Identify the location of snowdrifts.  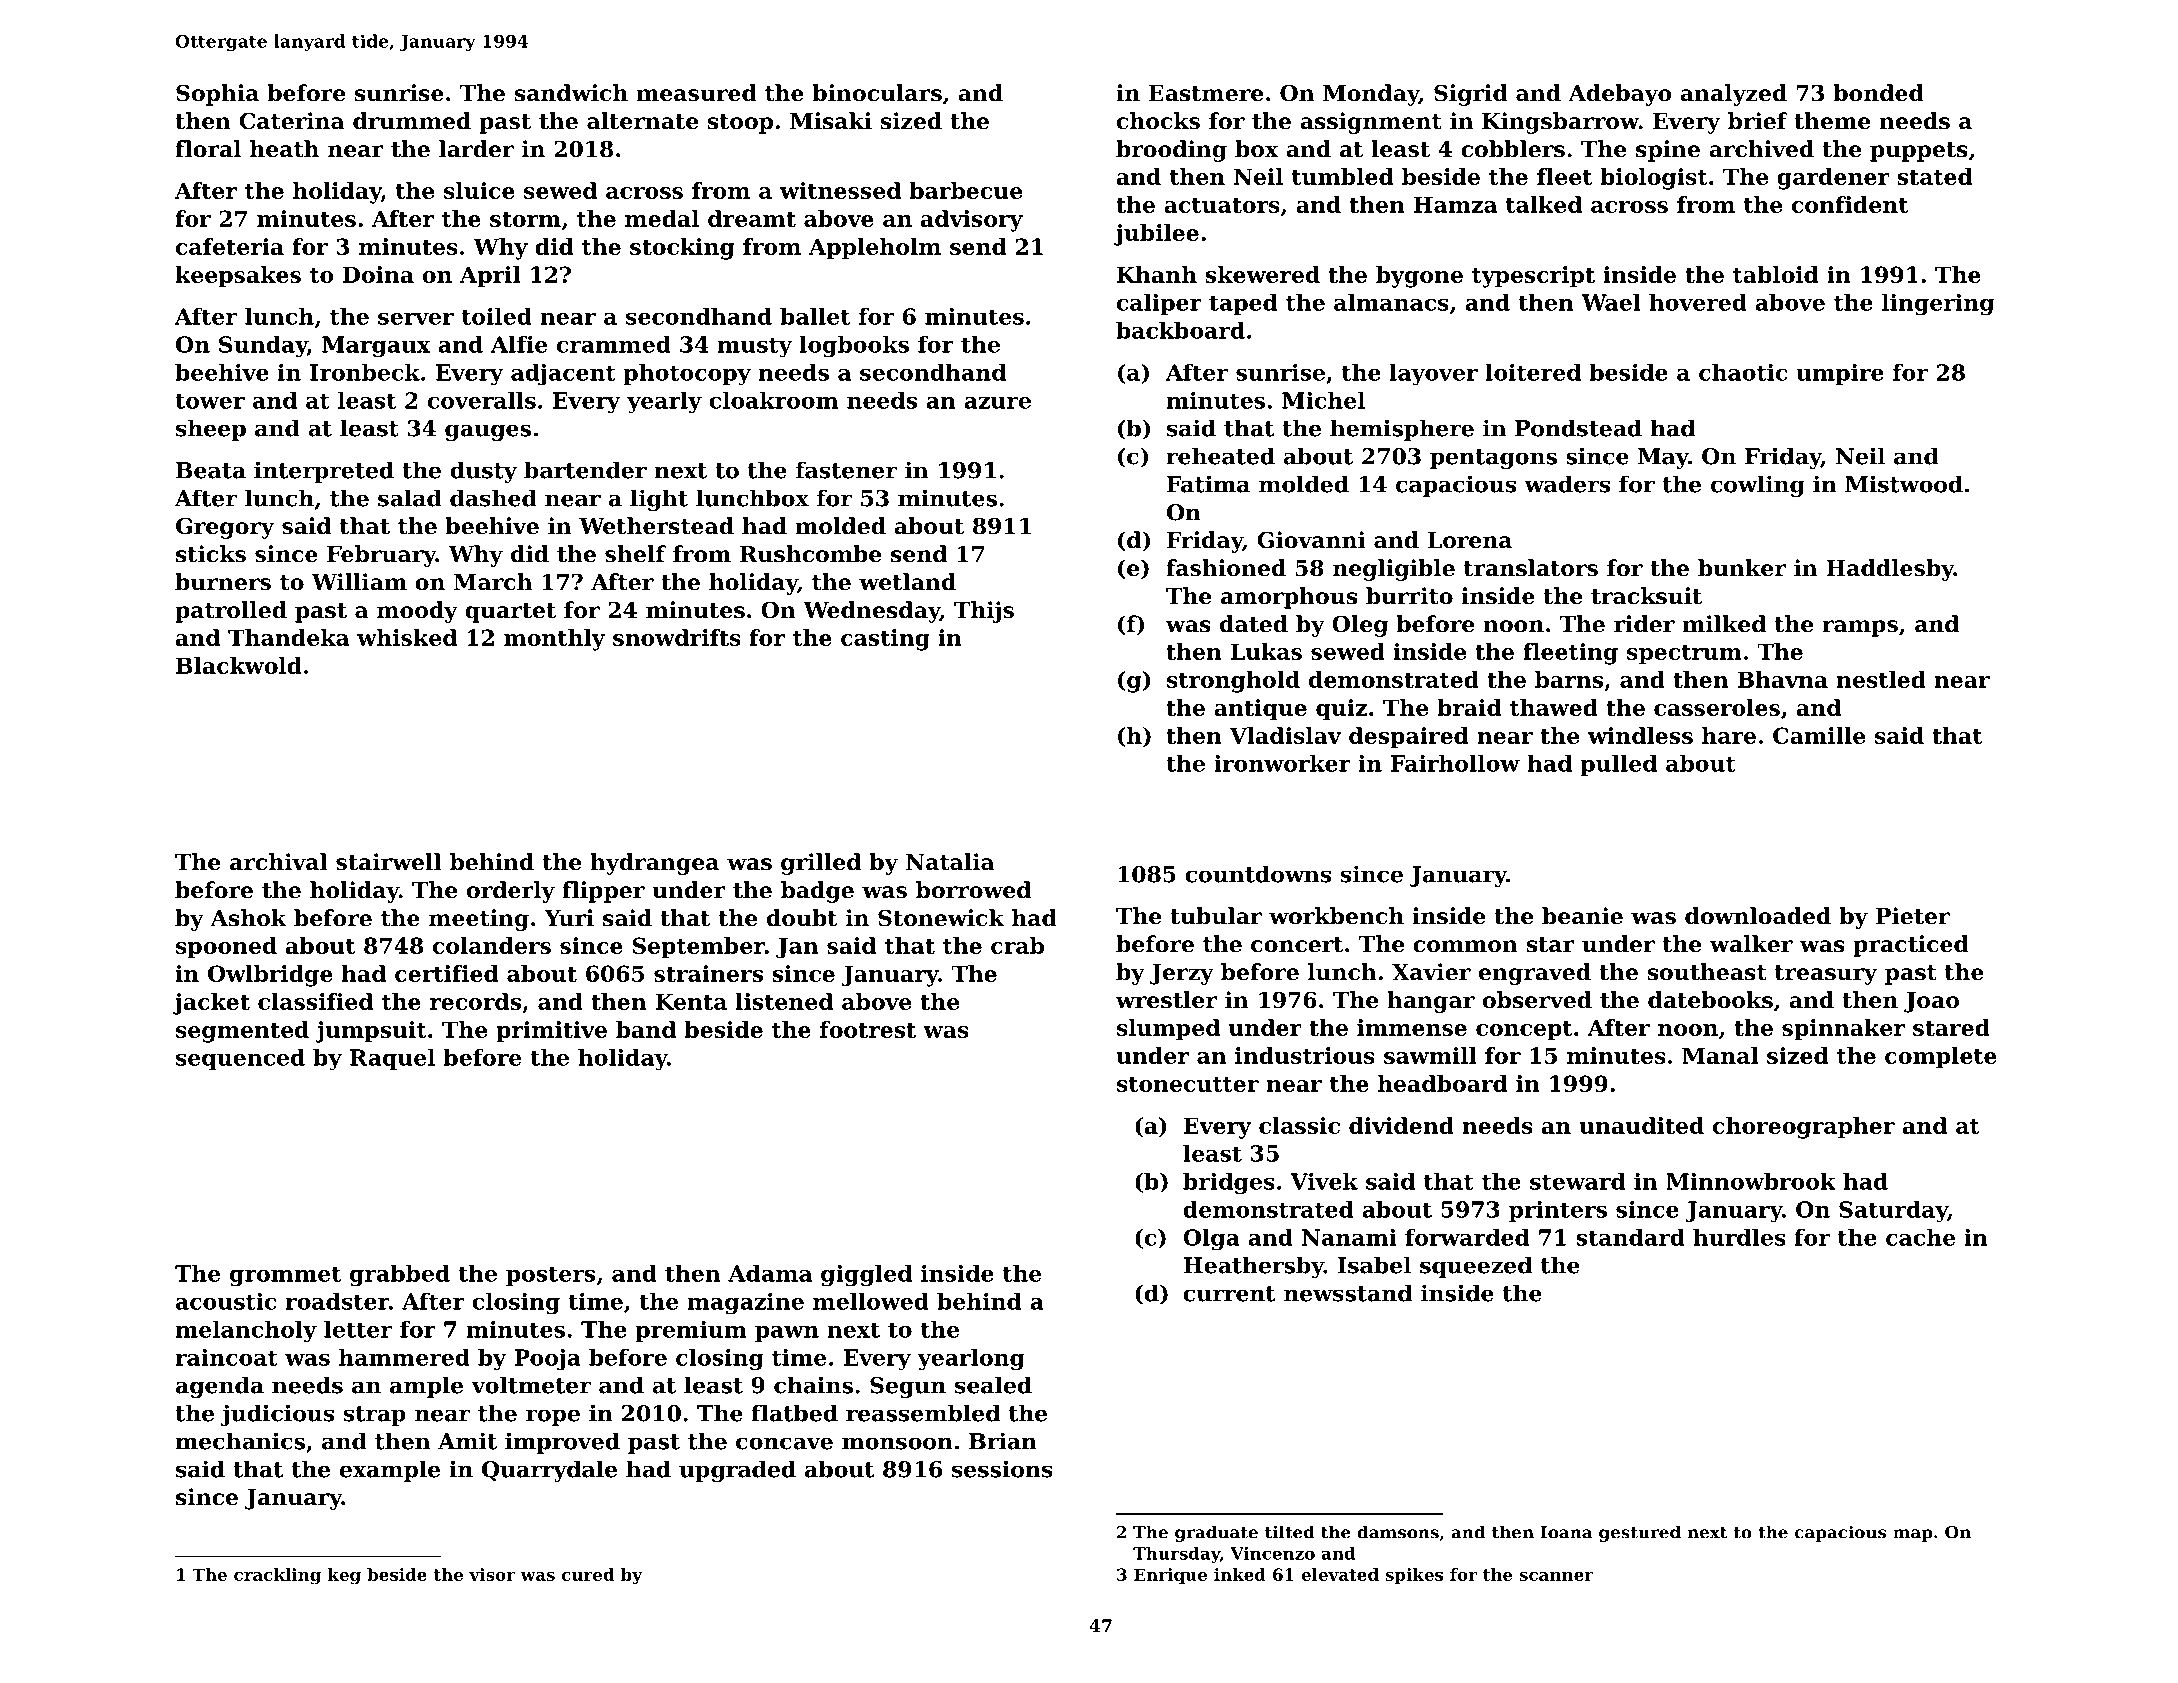
(677, 637).
